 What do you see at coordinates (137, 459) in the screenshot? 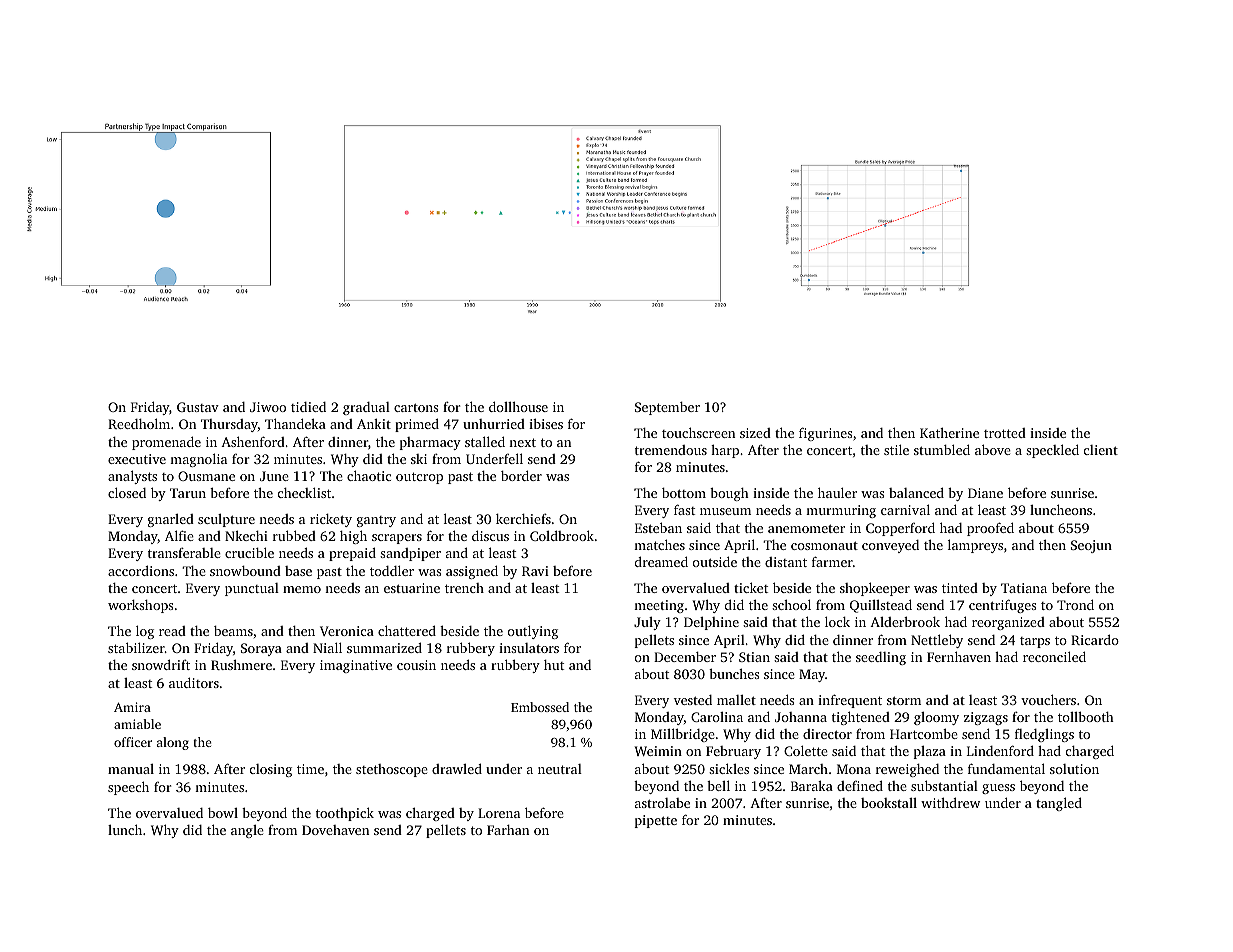
I see `executive` at bounding box center [137, 459].
